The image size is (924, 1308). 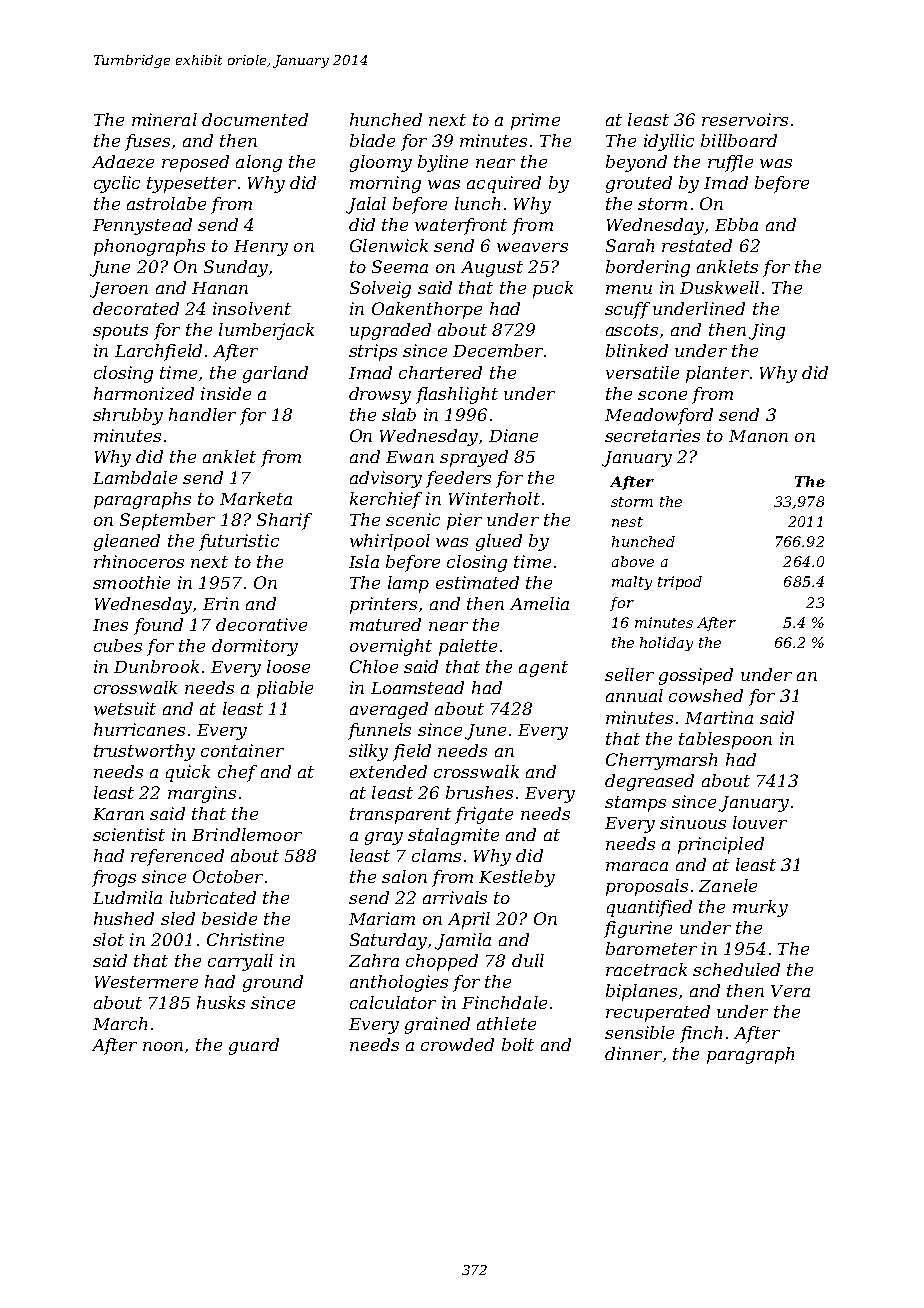 I want to click on brushes, so click(x=479, y=792).
